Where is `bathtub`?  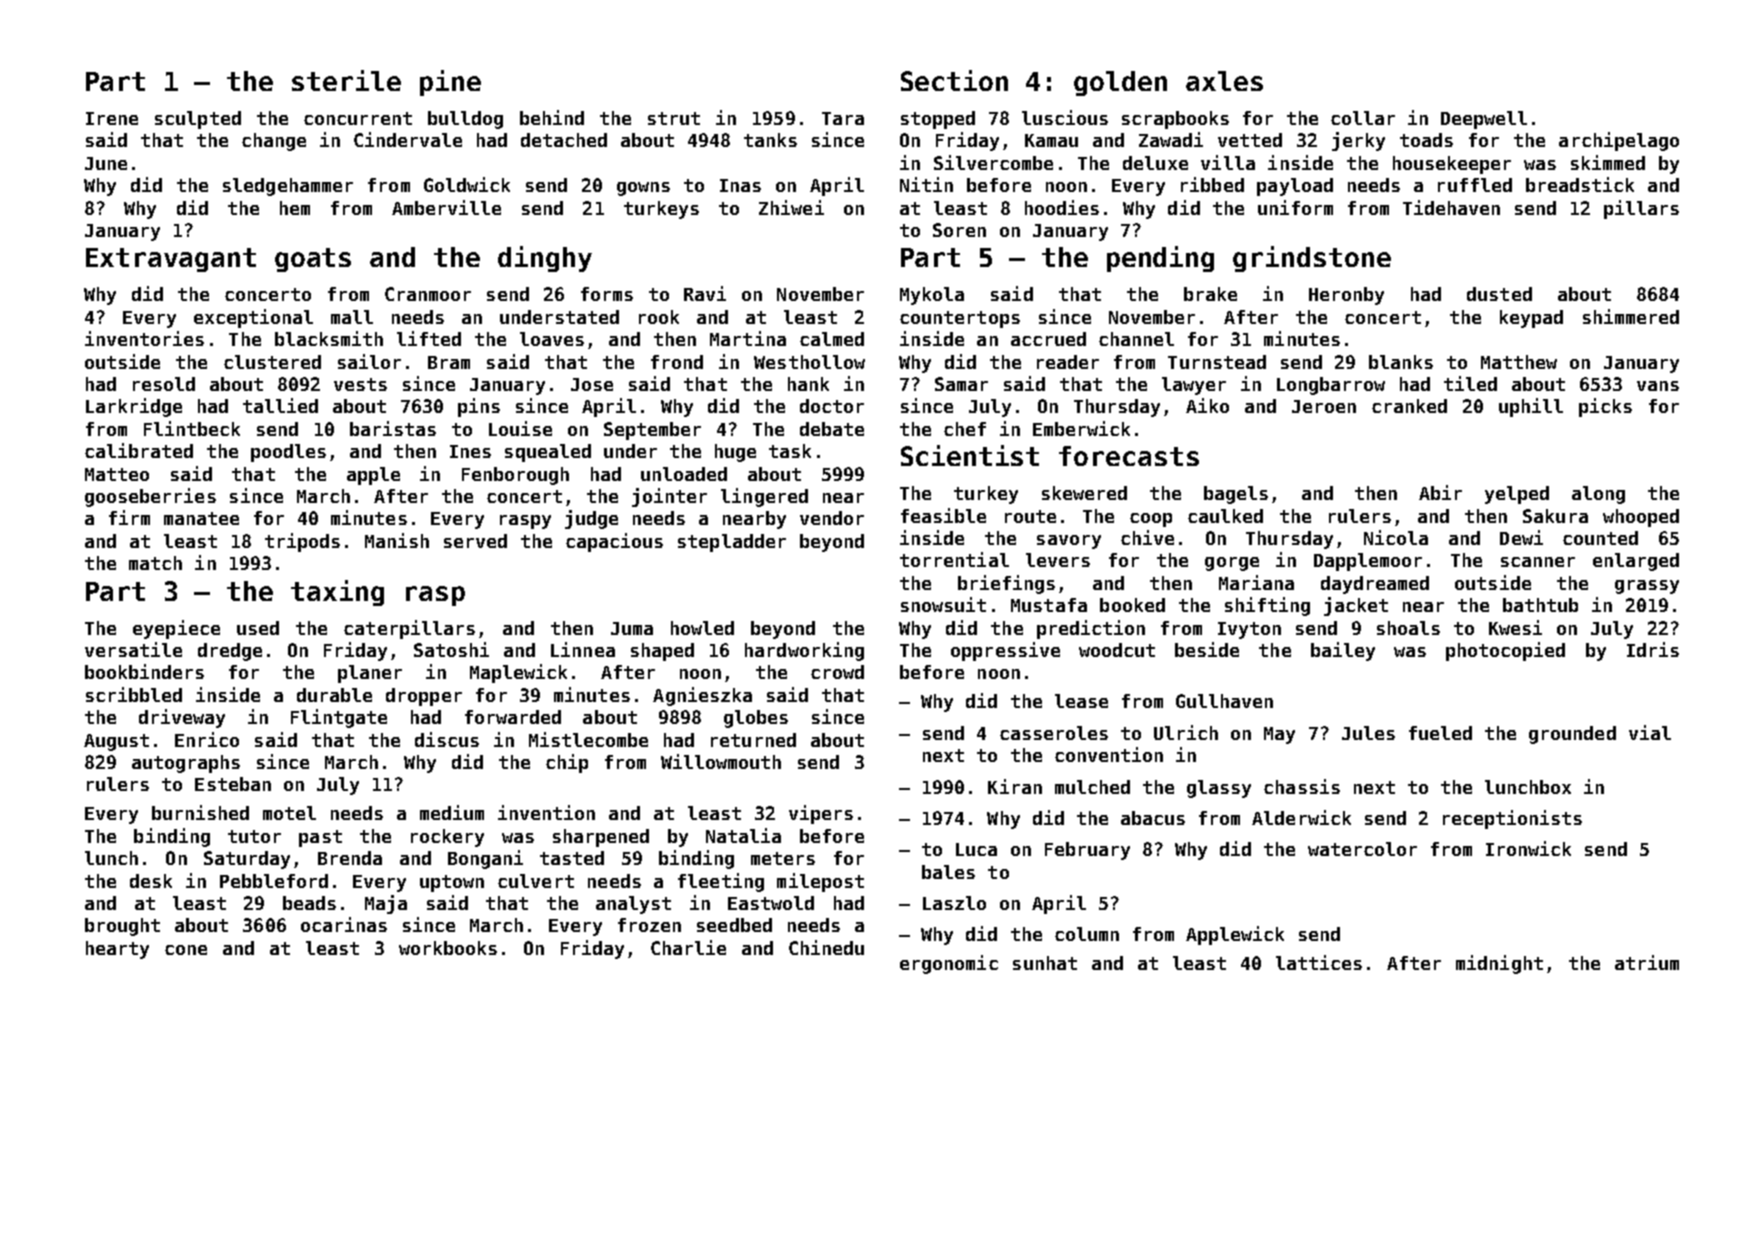
bathtub is located at coordinates (1540, 605).
